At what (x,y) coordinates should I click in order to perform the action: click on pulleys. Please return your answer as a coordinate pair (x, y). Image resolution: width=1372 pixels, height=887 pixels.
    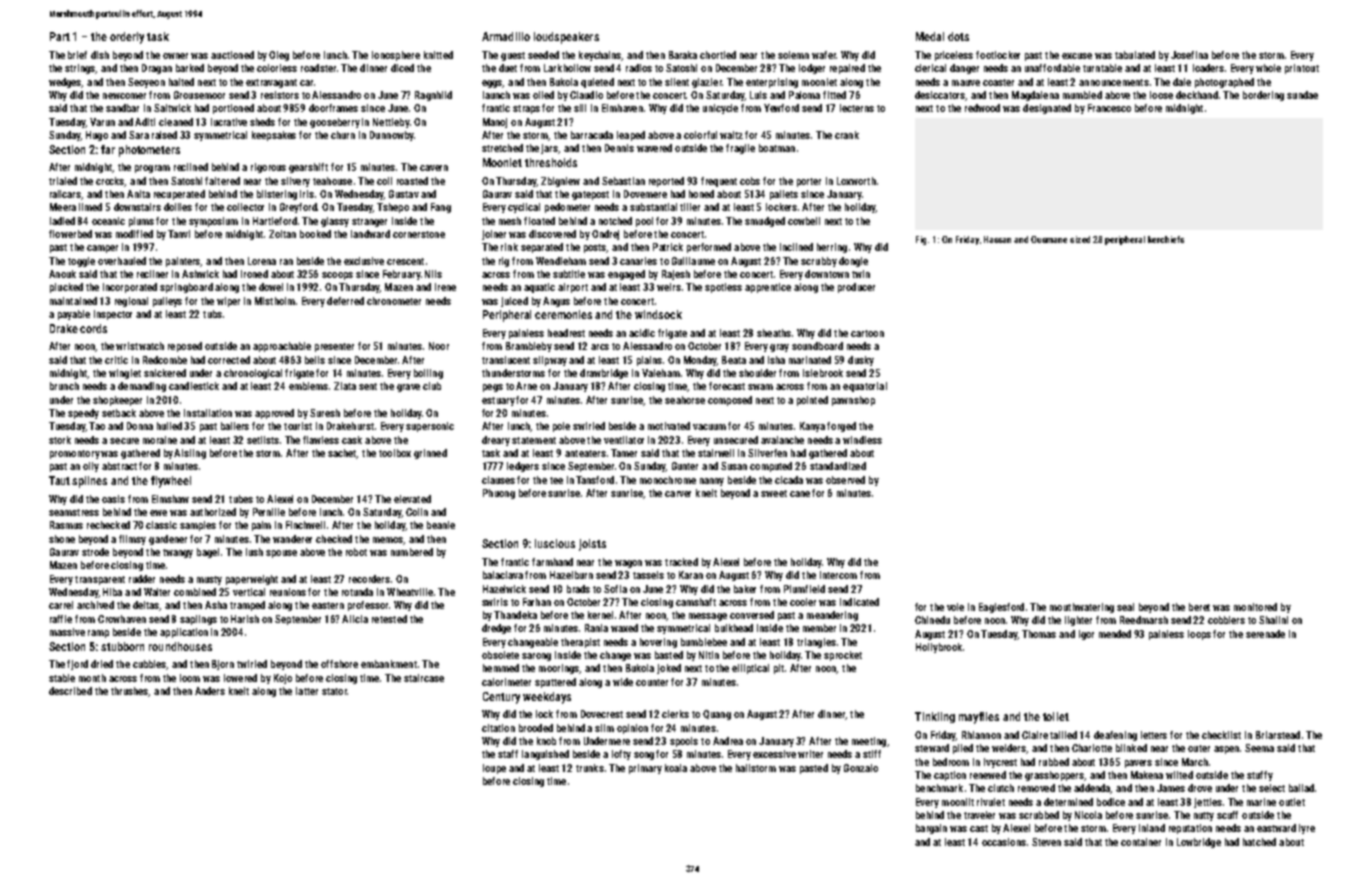
    Looking at the image, I should click on (167, 302).
